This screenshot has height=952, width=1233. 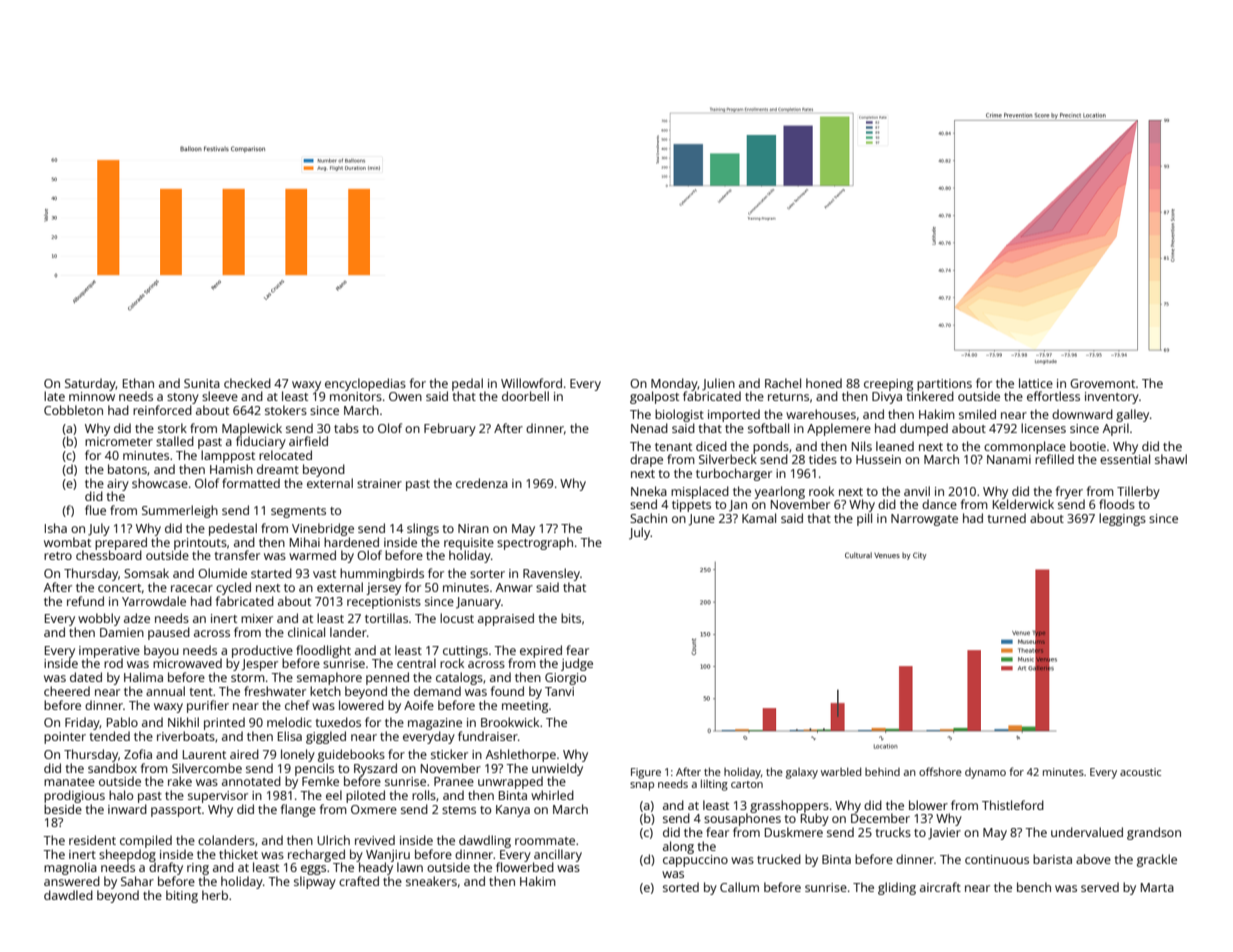 What do you see at coordinates (917, 491) in the screenshot?
I see `anvil` at bounding box center [917, 491].
